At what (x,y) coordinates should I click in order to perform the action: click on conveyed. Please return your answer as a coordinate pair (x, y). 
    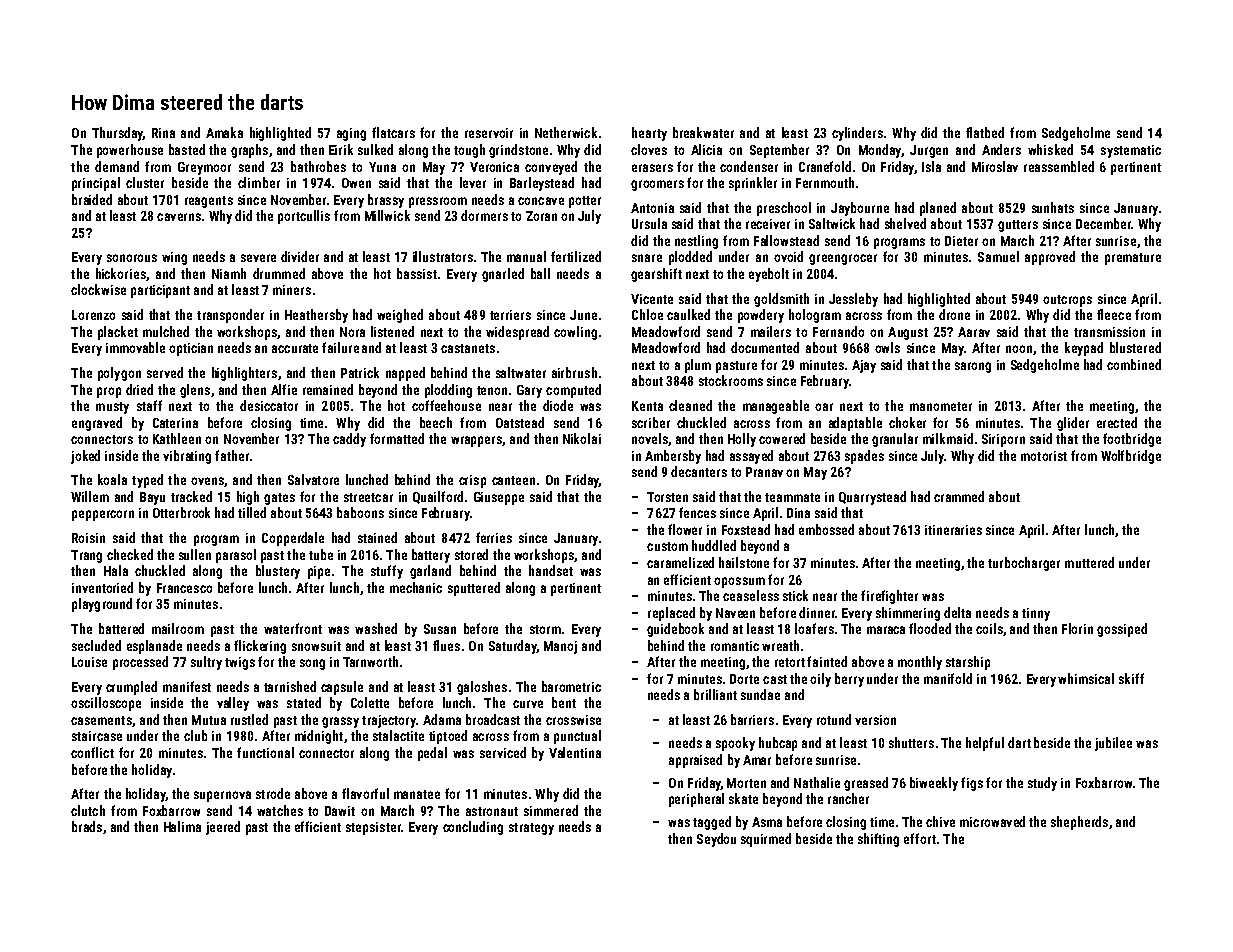
    Looking at the image, I should click on (551, 168).
